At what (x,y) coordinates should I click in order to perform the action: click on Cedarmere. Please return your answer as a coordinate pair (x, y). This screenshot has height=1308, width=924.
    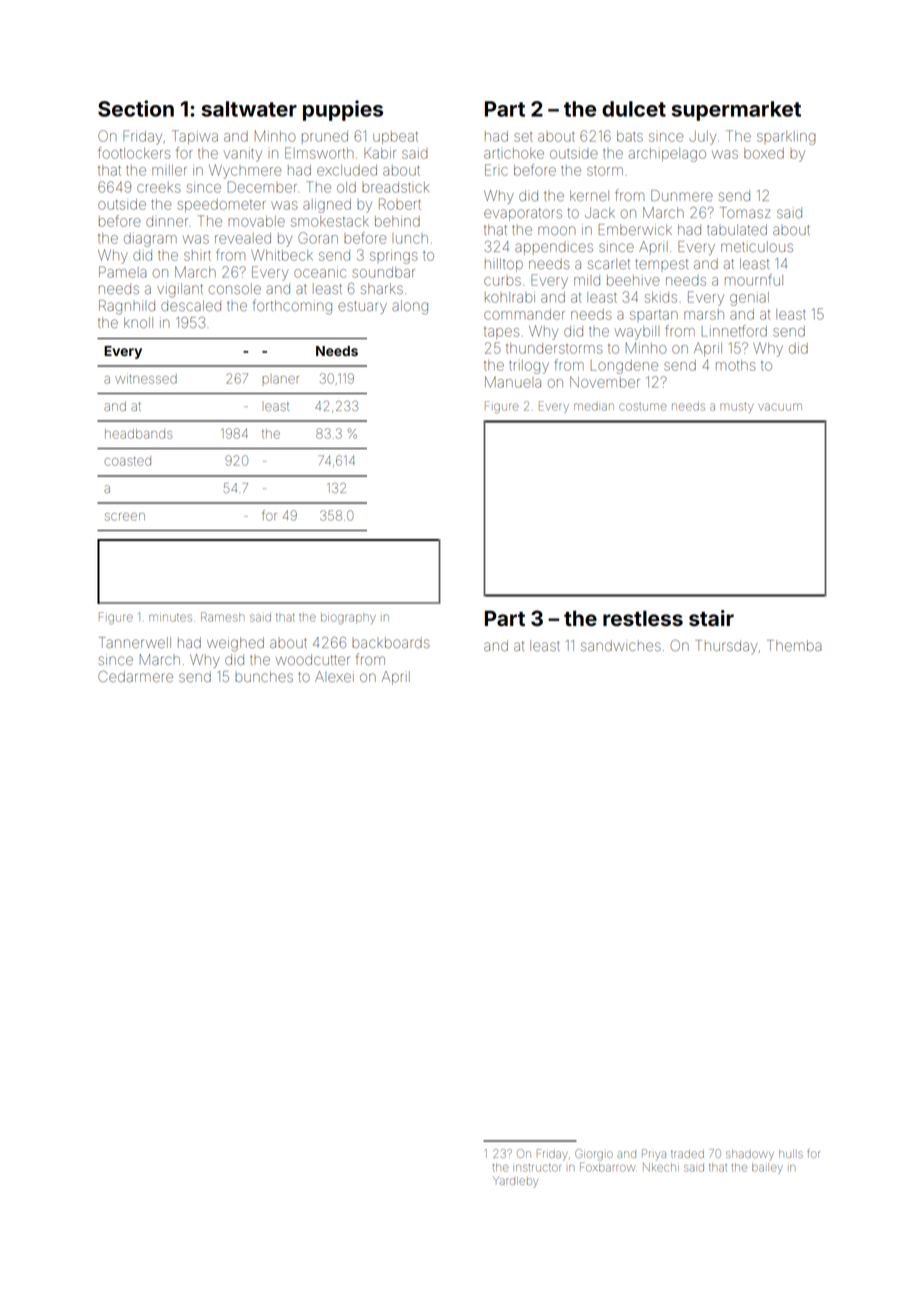
    Looking at the image, I should click on (135, 676).
